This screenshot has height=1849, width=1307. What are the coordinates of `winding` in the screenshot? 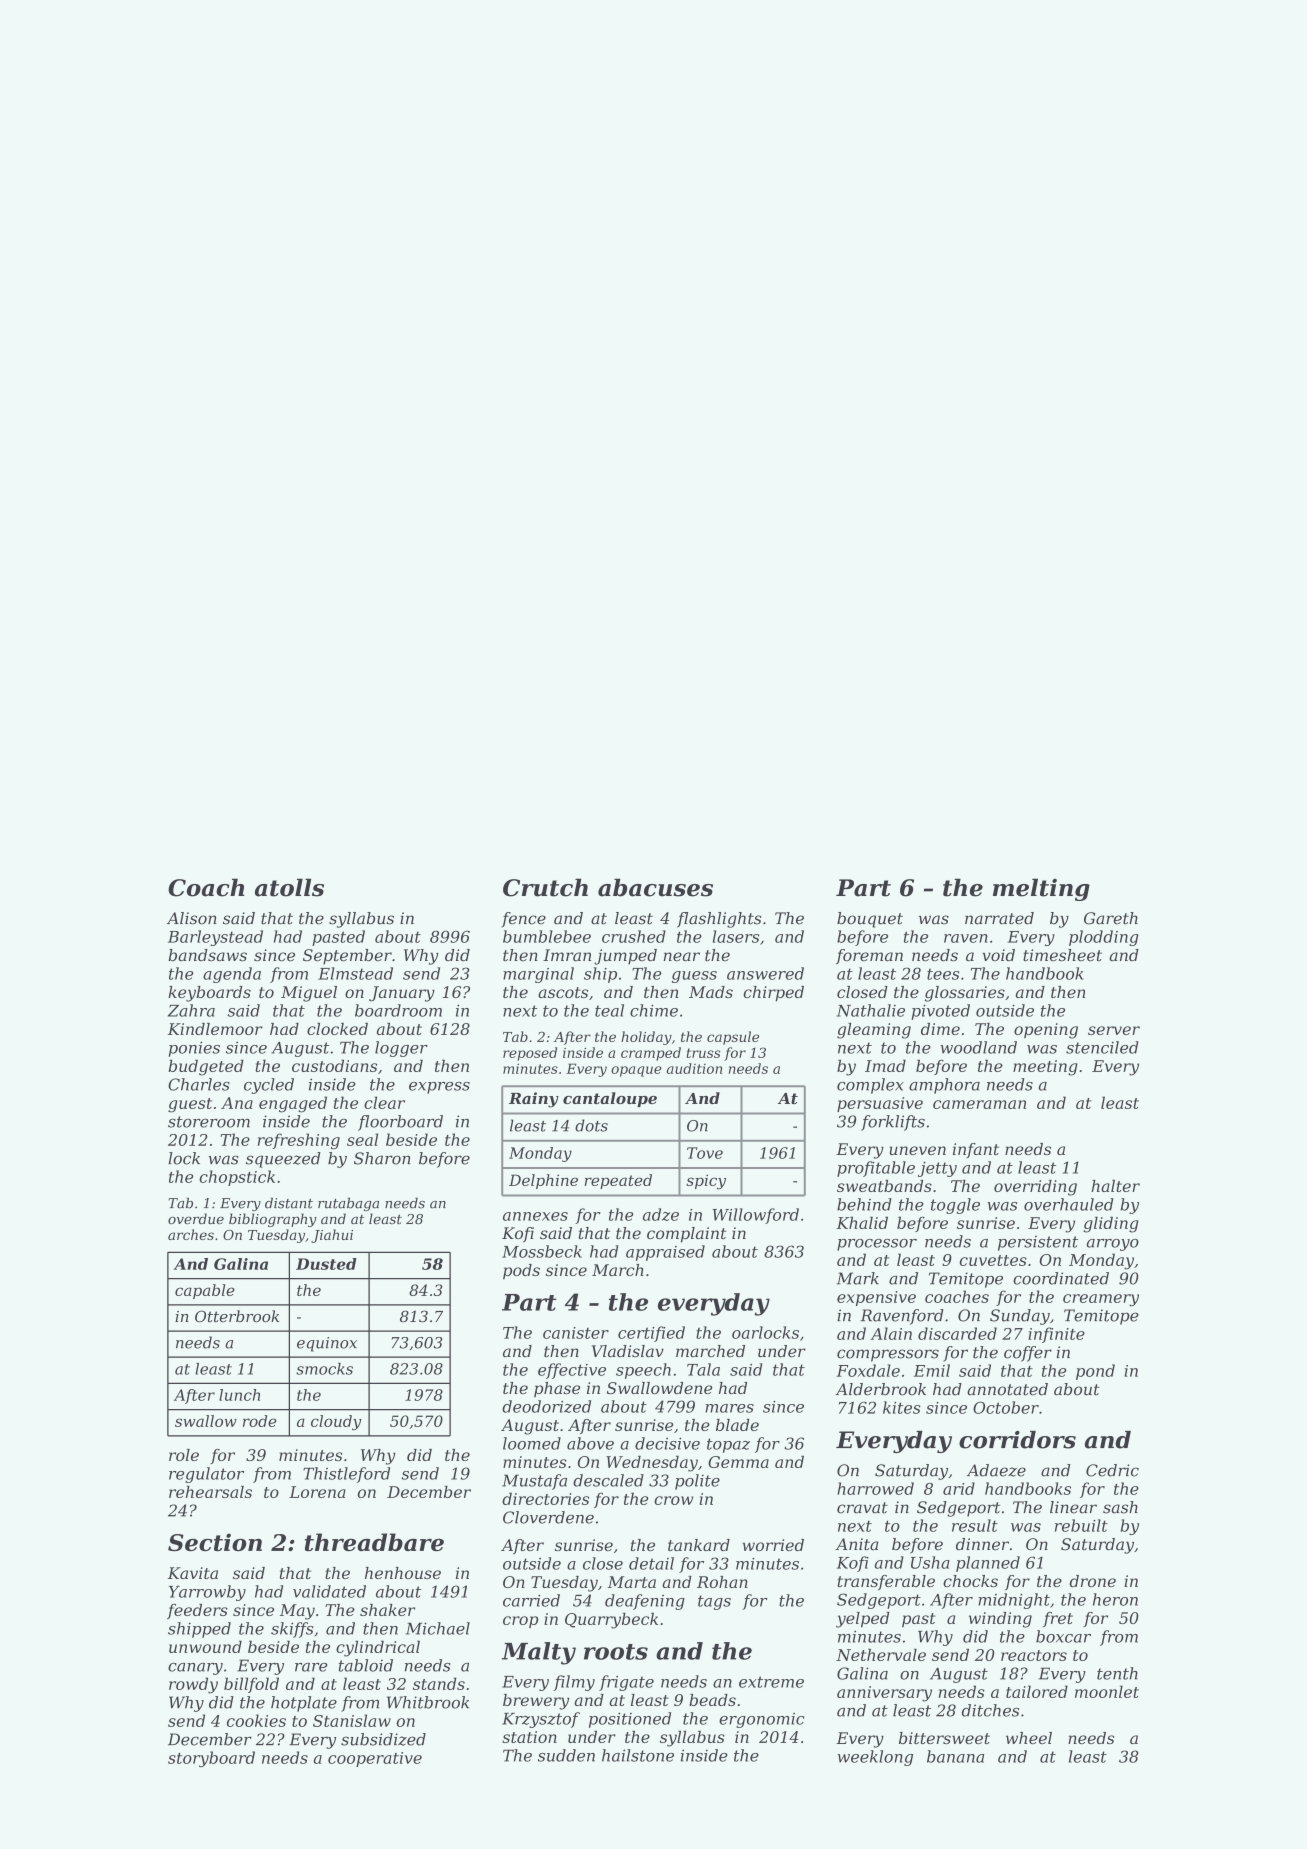 It's located at (1000, 1620).
